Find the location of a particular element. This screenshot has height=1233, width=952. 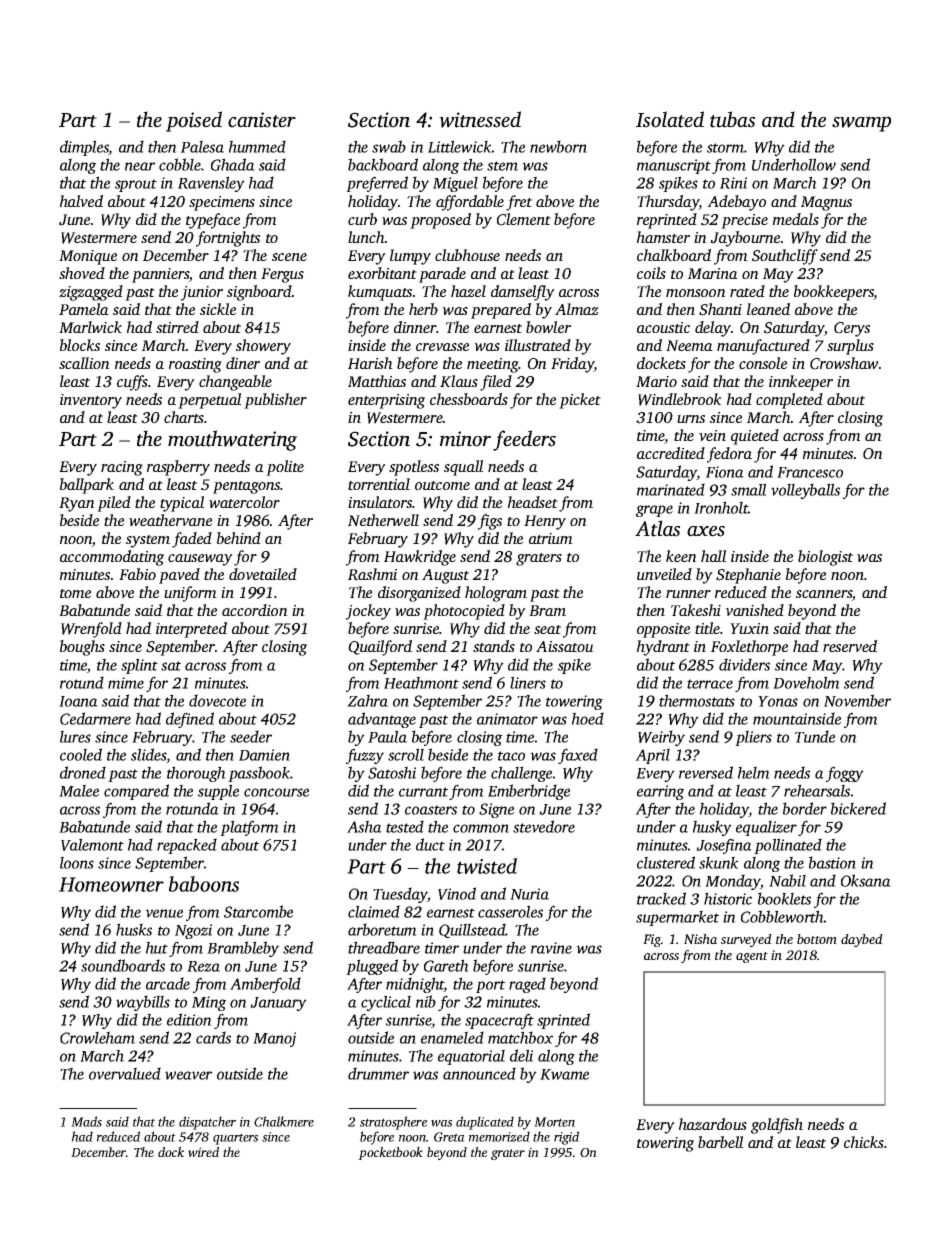

Isolated is located at coordinates (670, 119).
